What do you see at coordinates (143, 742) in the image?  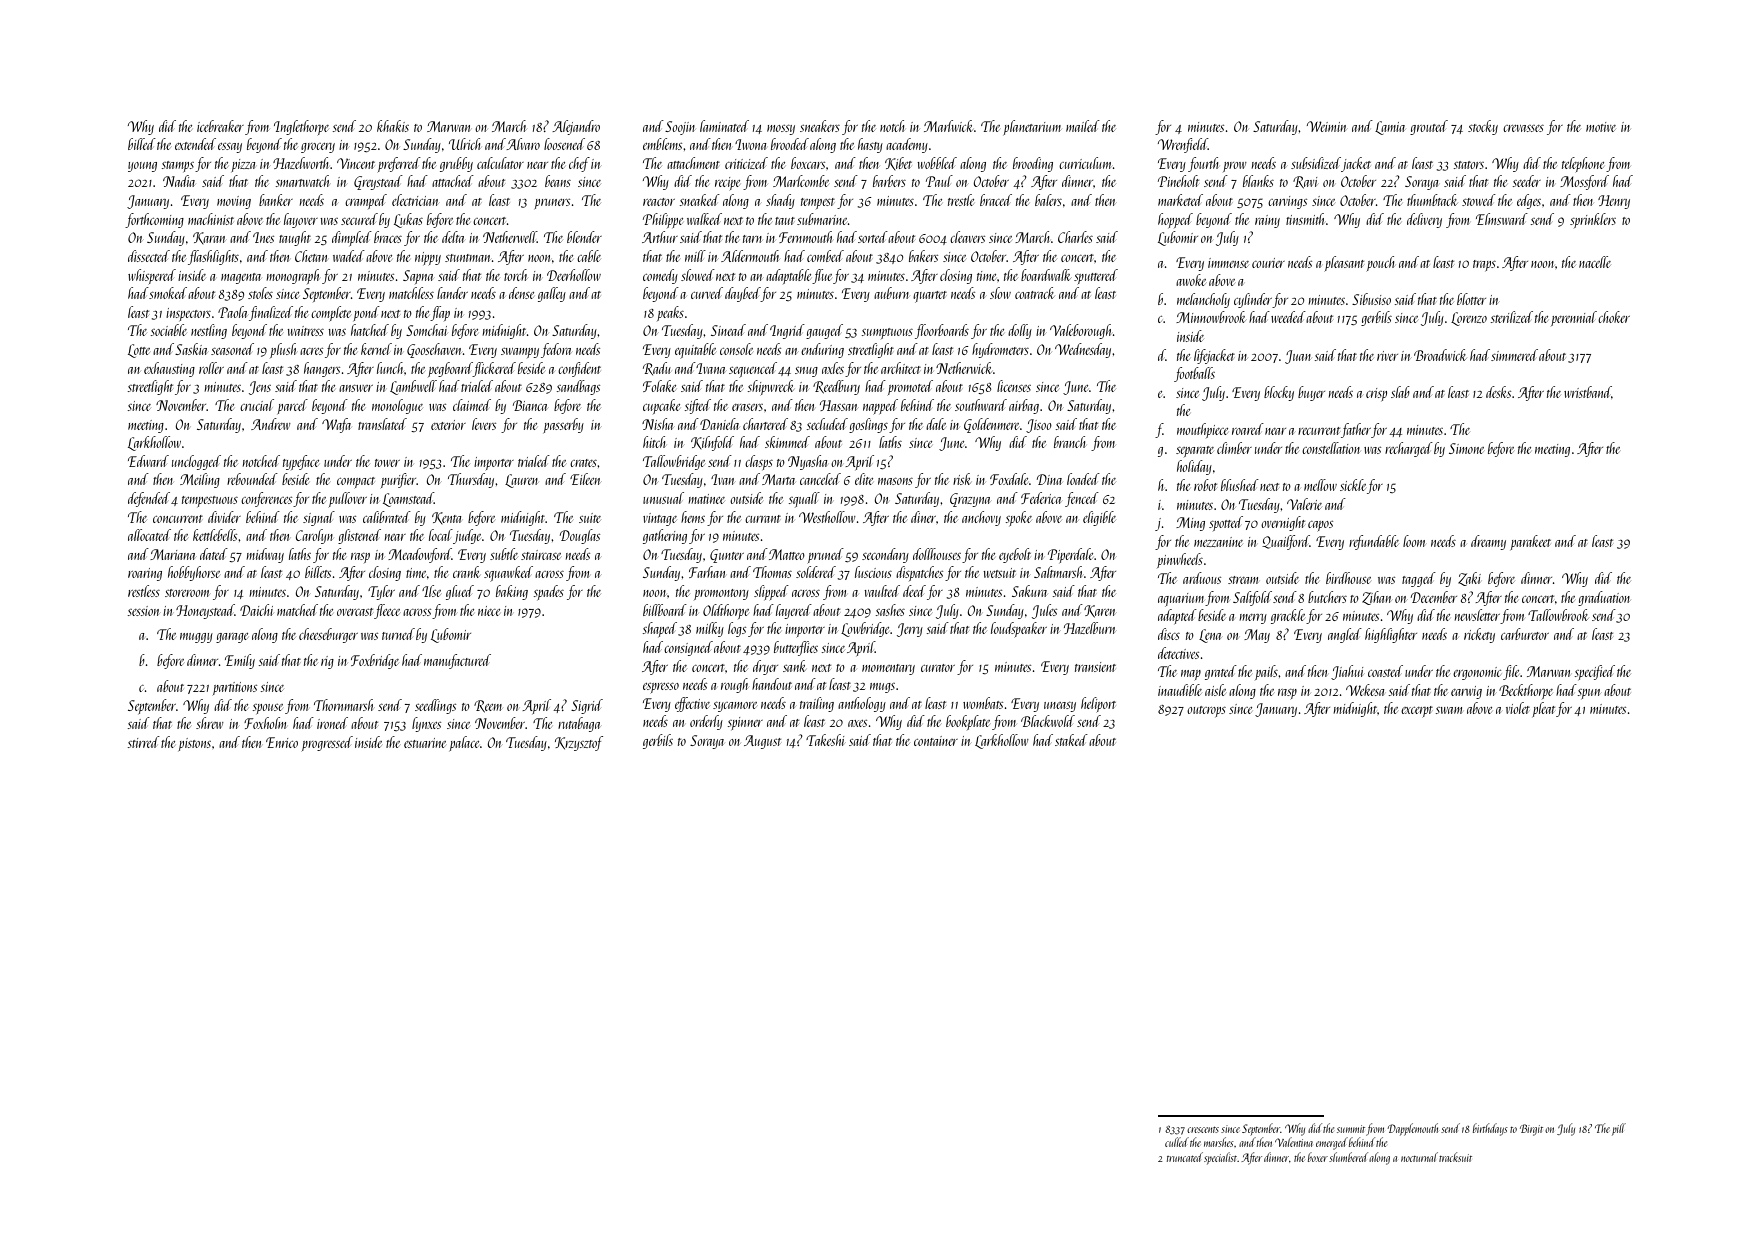 I see `stirred` at bounding box center [143, 742].
